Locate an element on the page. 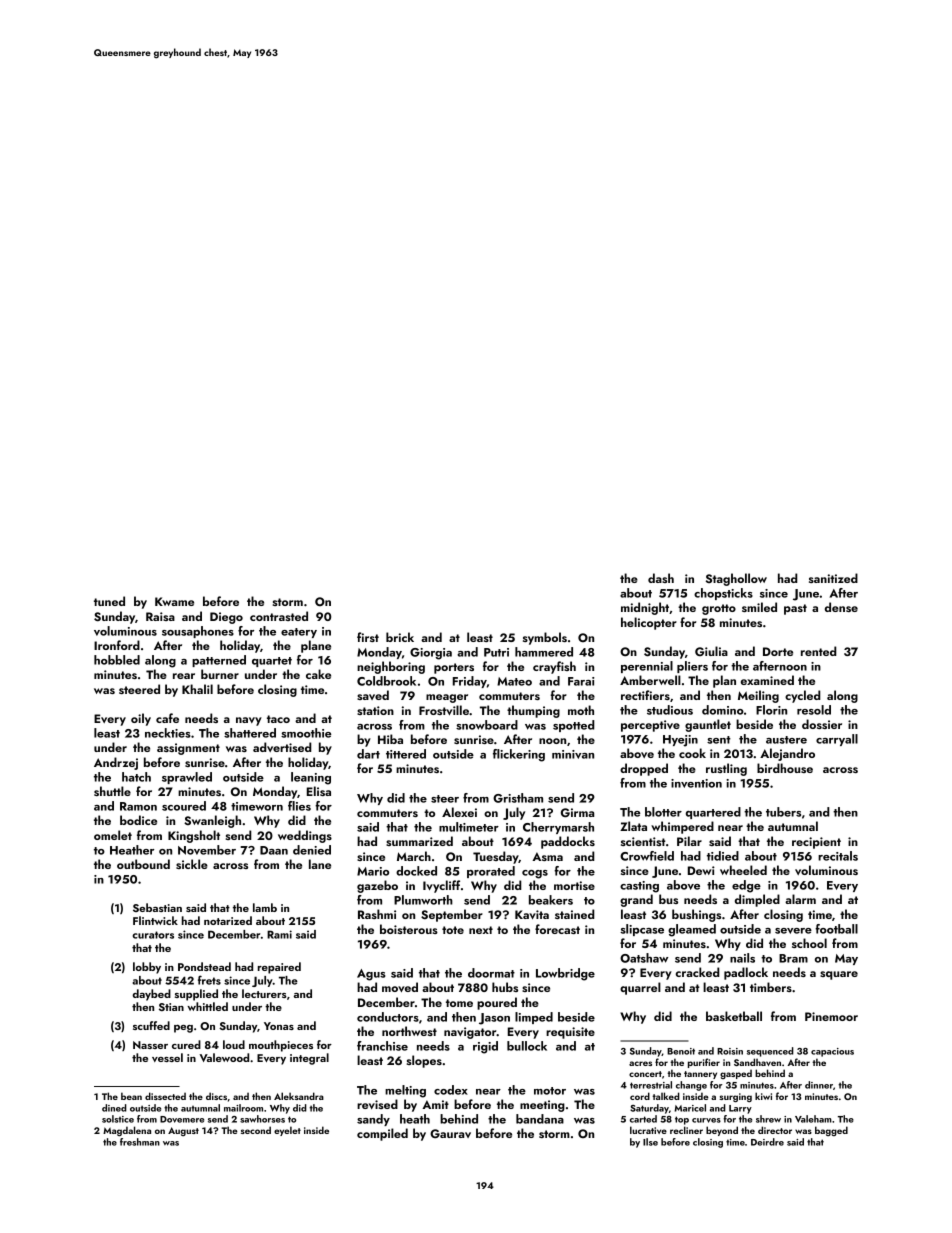  freshman is located at coordinates (140, 1142).
